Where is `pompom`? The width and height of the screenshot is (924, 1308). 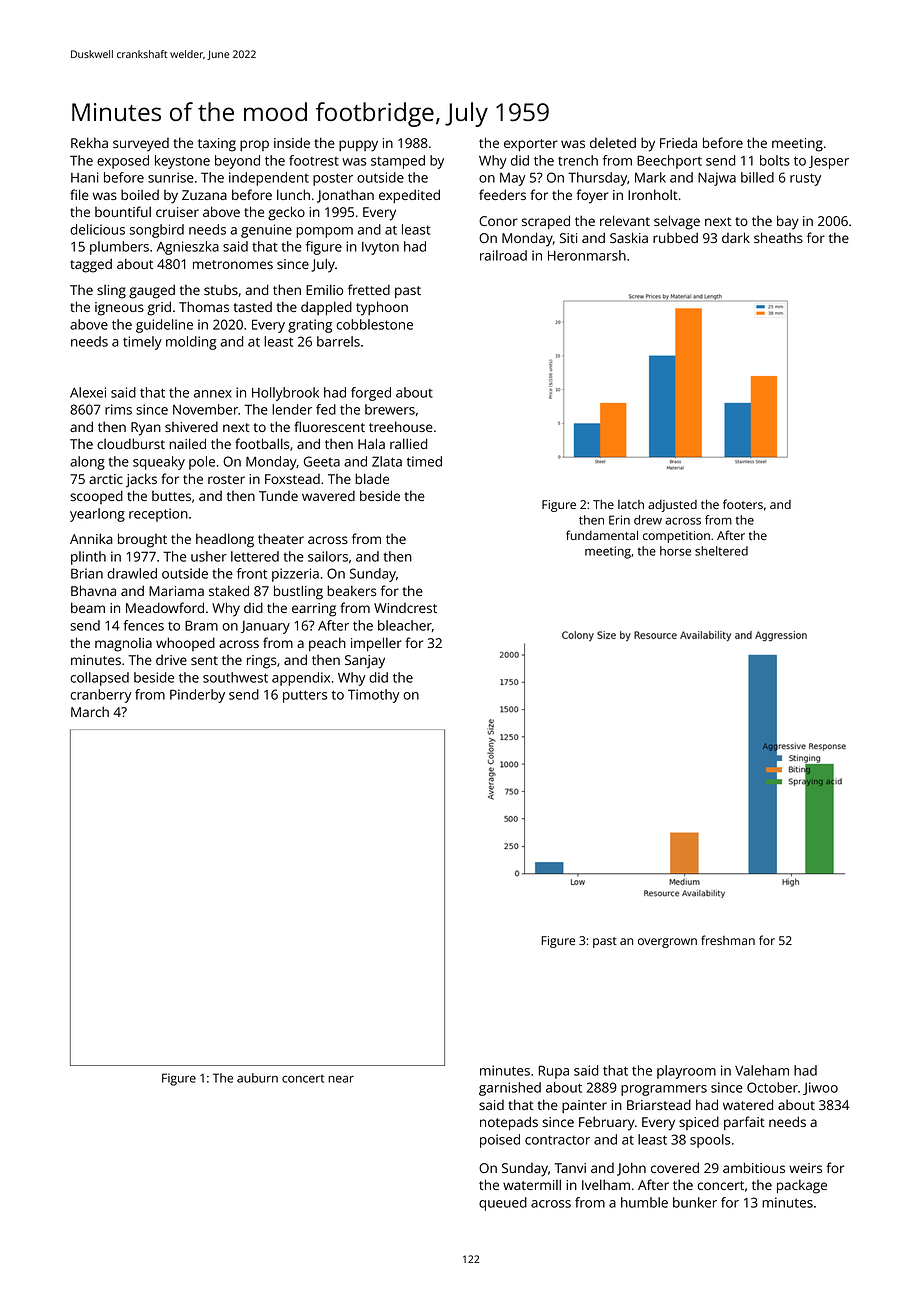
pompom is located at coordinates (324, 232).
